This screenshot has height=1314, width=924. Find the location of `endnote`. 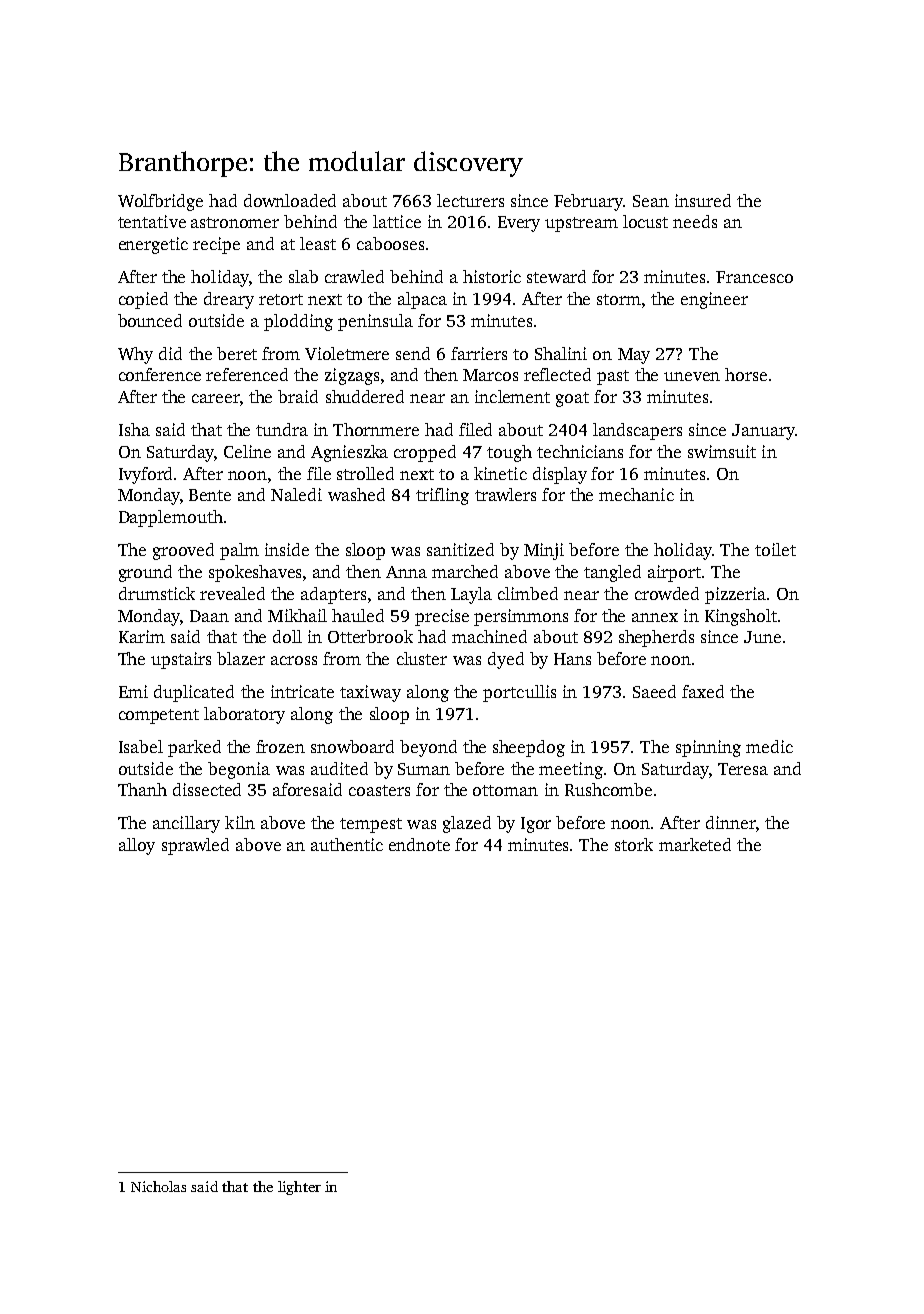

endnote is located at coordinates (419, 844).
